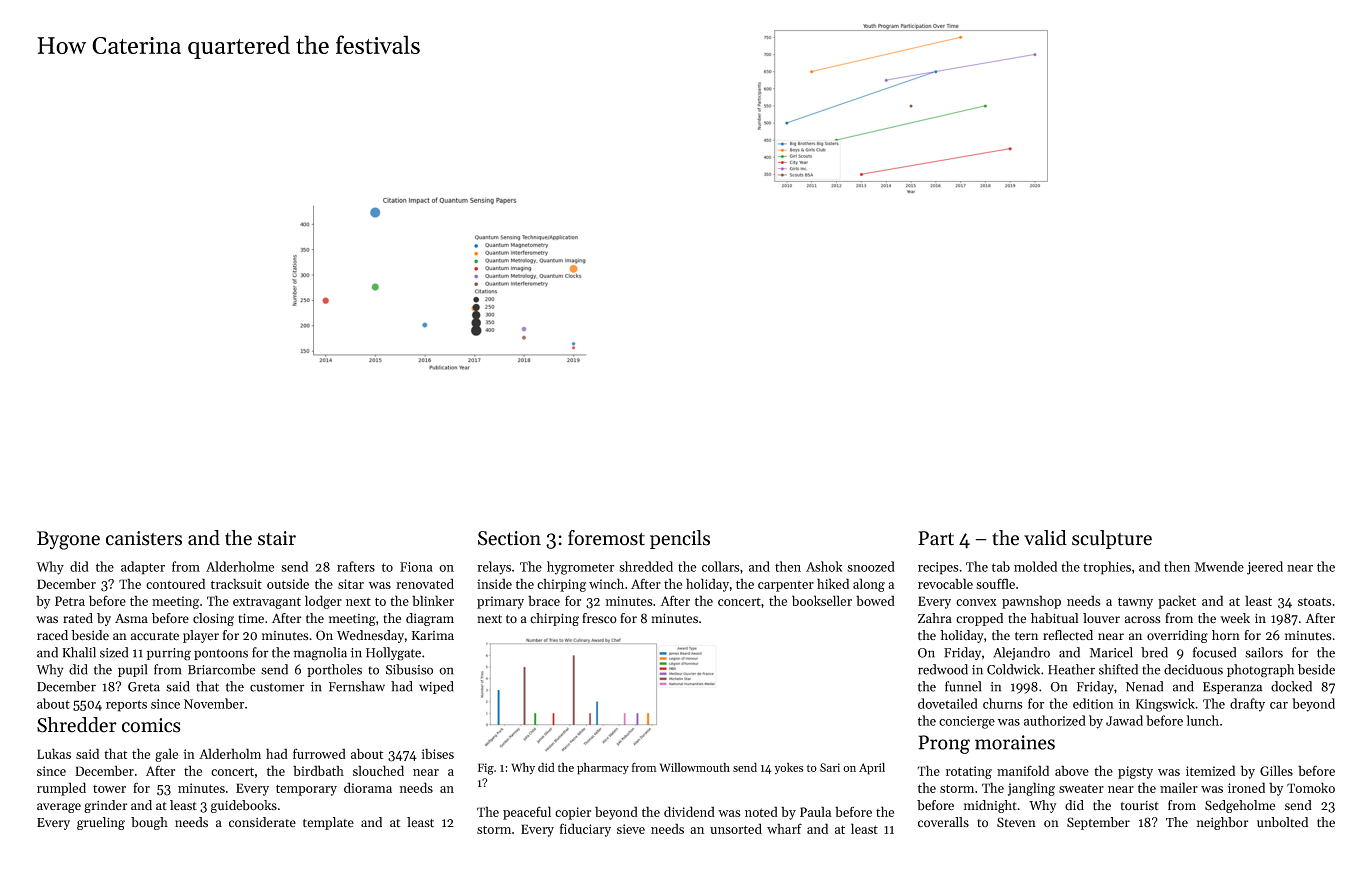 This page has width=1372, height=887. What do you see at coordinates (143, 568) in the page?
I see `adapter` at bounding box center [143, 568].
